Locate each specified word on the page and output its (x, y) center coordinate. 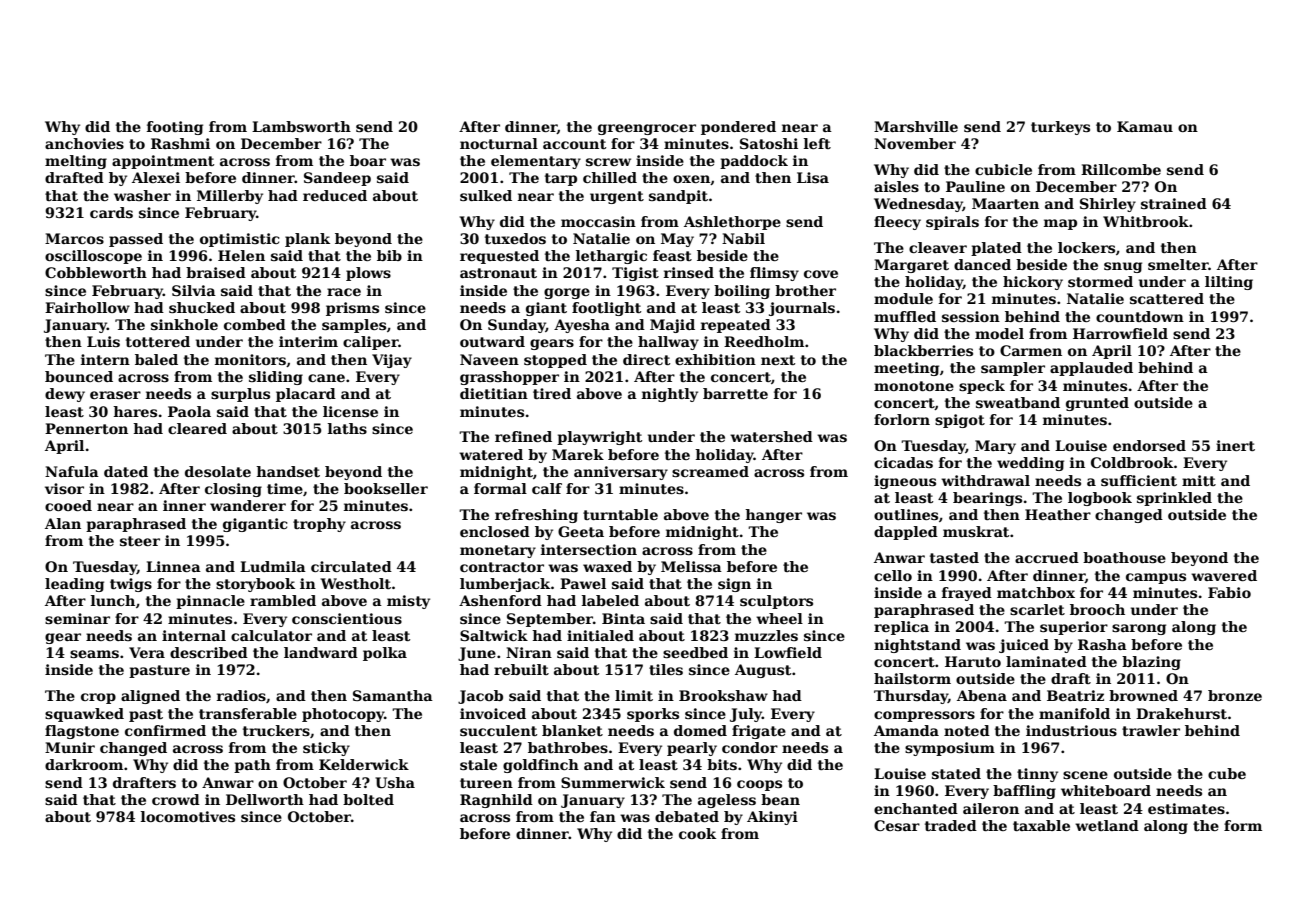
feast (672, 255)
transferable (248, 713)
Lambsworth (301, 126)
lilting (1229, 283)
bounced (79, 376)
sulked (486, 195)
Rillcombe (1121, 169)
